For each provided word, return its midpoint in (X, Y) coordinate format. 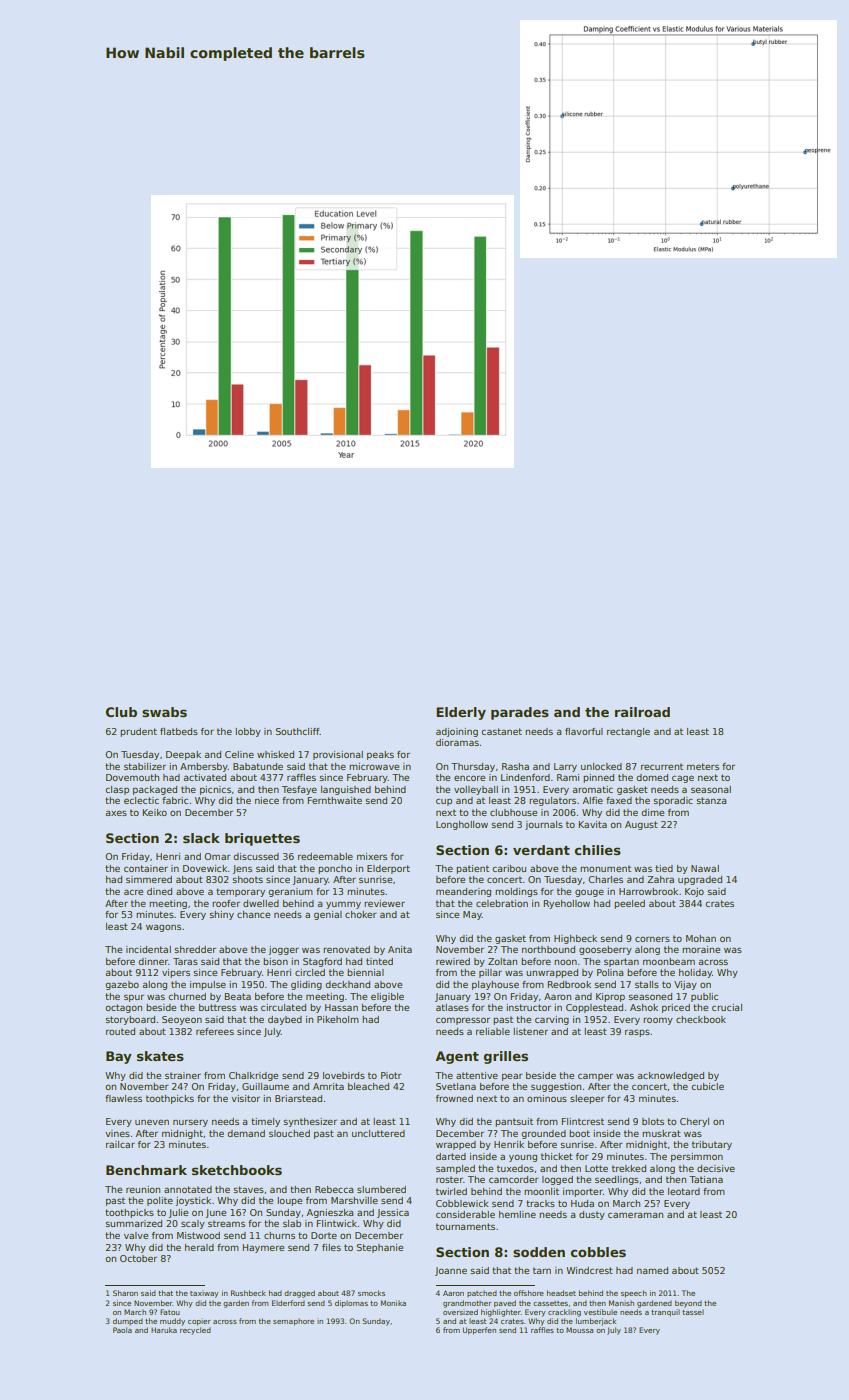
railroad (642, 712)
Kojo (694, 892)
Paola (122, 1330)
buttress (217, 1007)
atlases (452, 1007)
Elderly (461, 713)
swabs (164, 712)
